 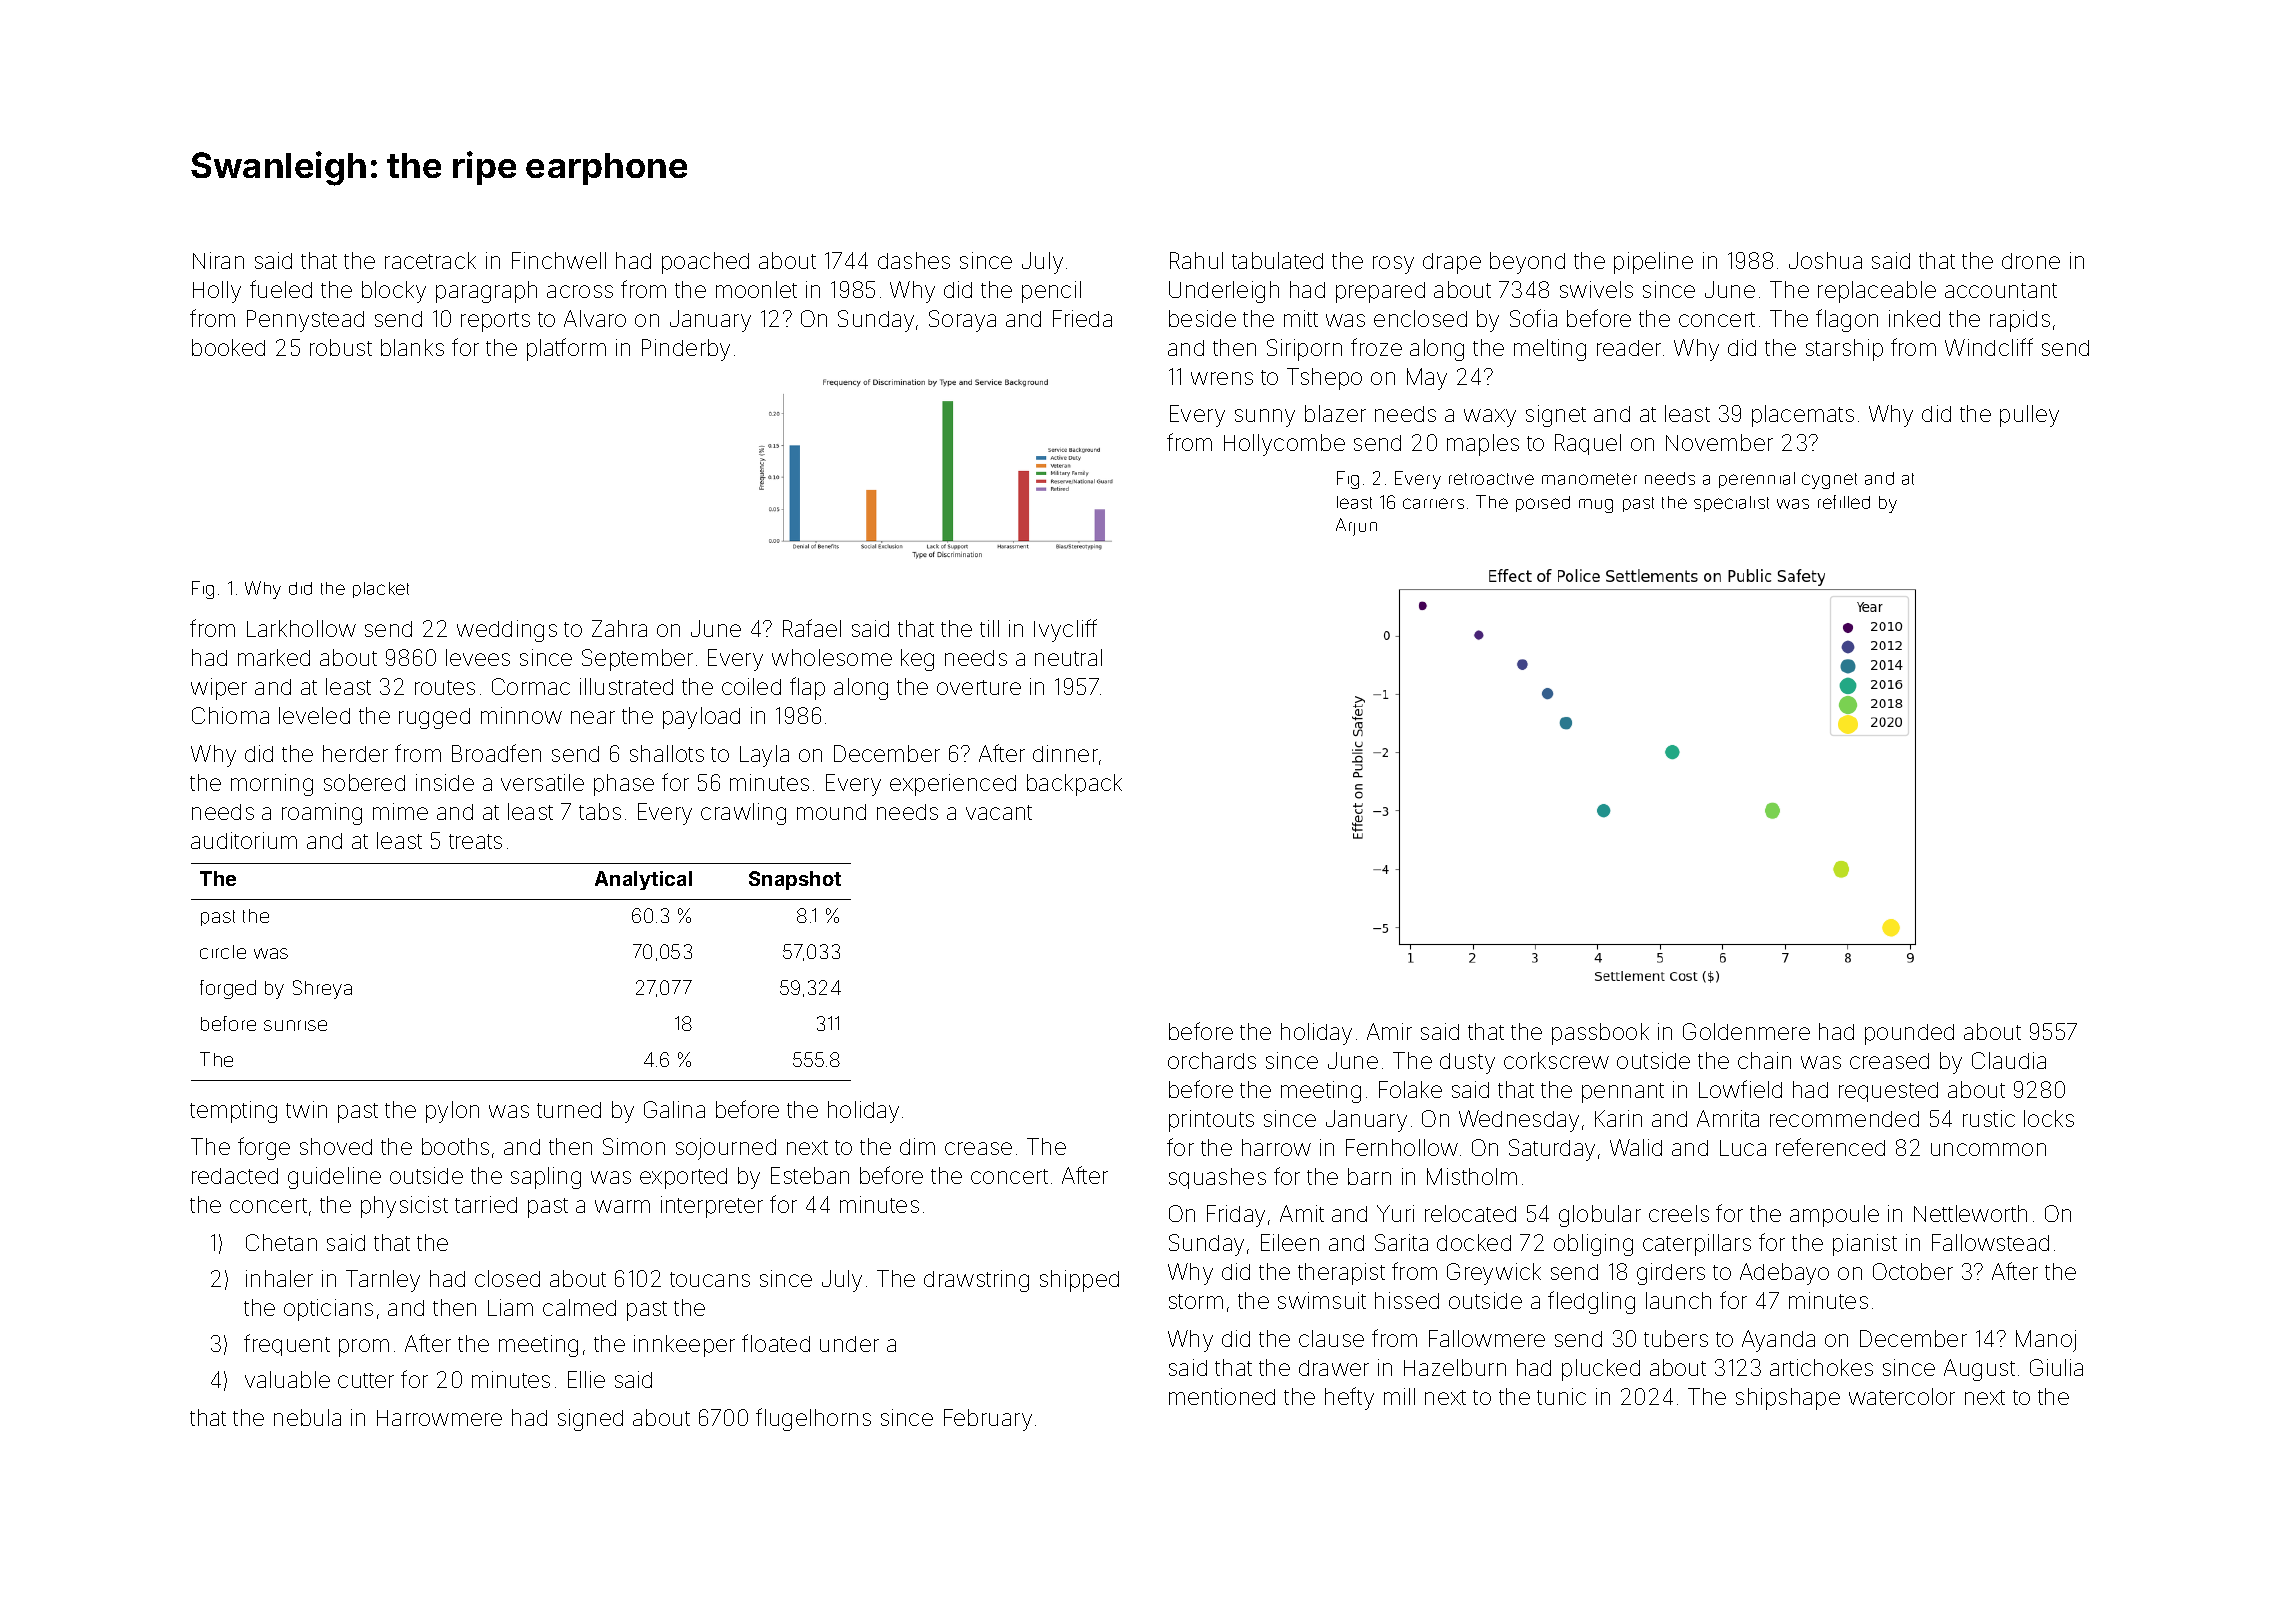 I want to click on specialist, so click(x=1731, y=504).
